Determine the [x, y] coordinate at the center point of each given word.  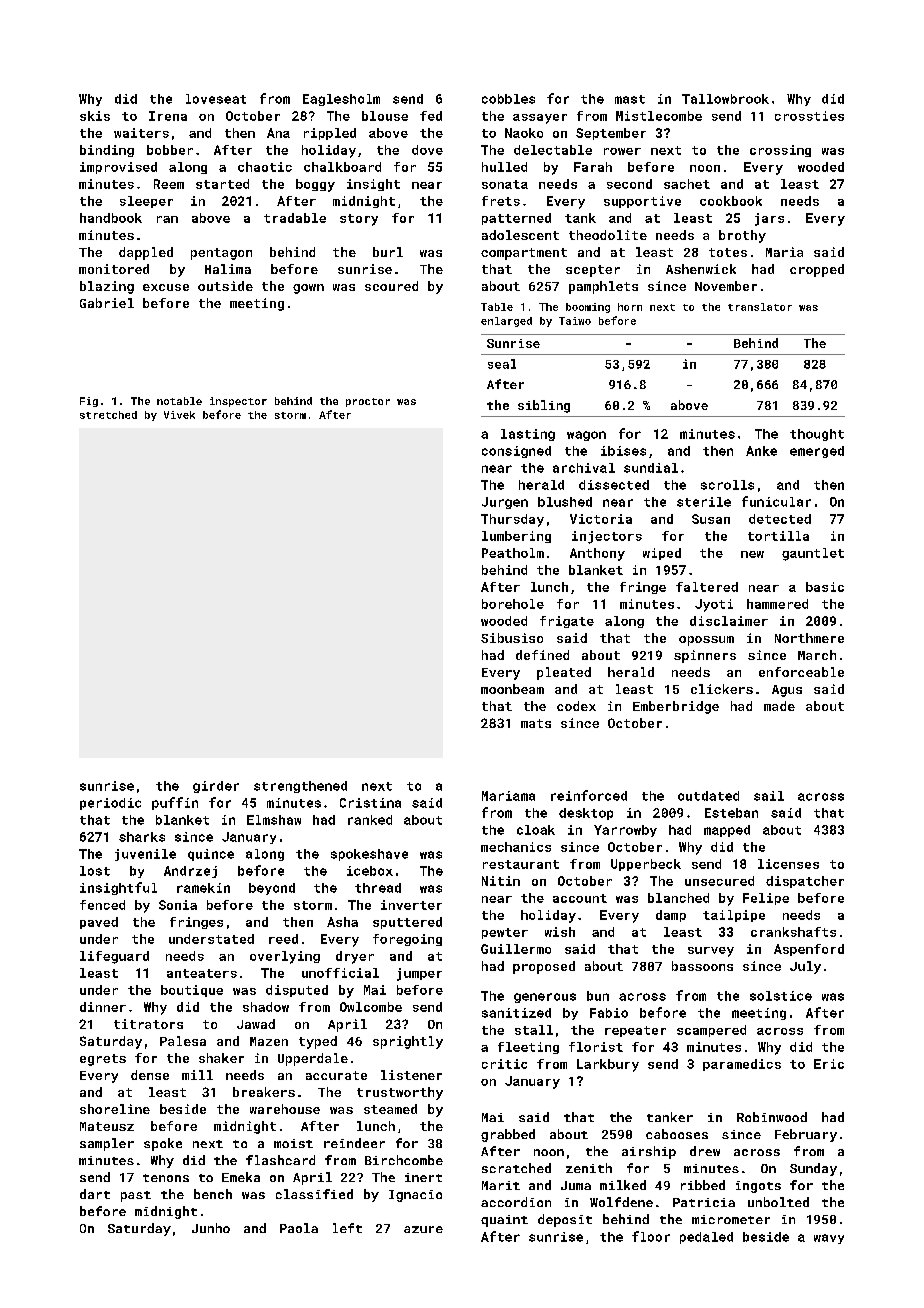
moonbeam [512, 689]
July [805, 967]
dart [95, 1194]
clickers [722, 689]
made [779, 706]
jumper [419, 974]
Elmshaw [274, 820]
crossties [809, 116]
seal [502, 364]
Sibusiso [512, 638]
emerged [817, 452]
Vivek [179, 415]
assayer [540, 119]
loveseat [216, 99]
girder [216, 787]
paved [99, 923]
